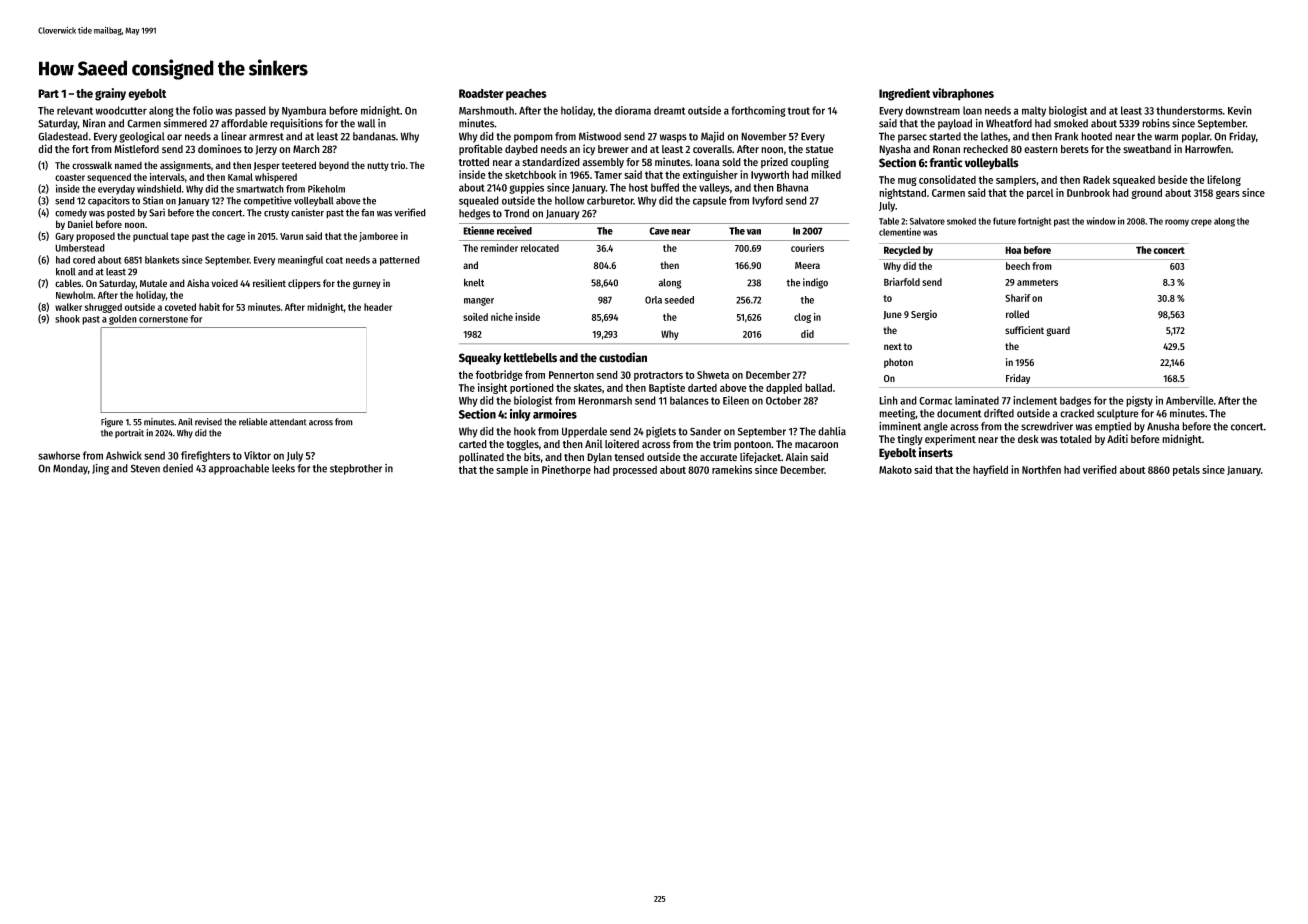 The height and width of the screenshot is (924, 1308). Describe the element at coordinates (815, 283) in the screenshot. I see `indigo` at that location.
